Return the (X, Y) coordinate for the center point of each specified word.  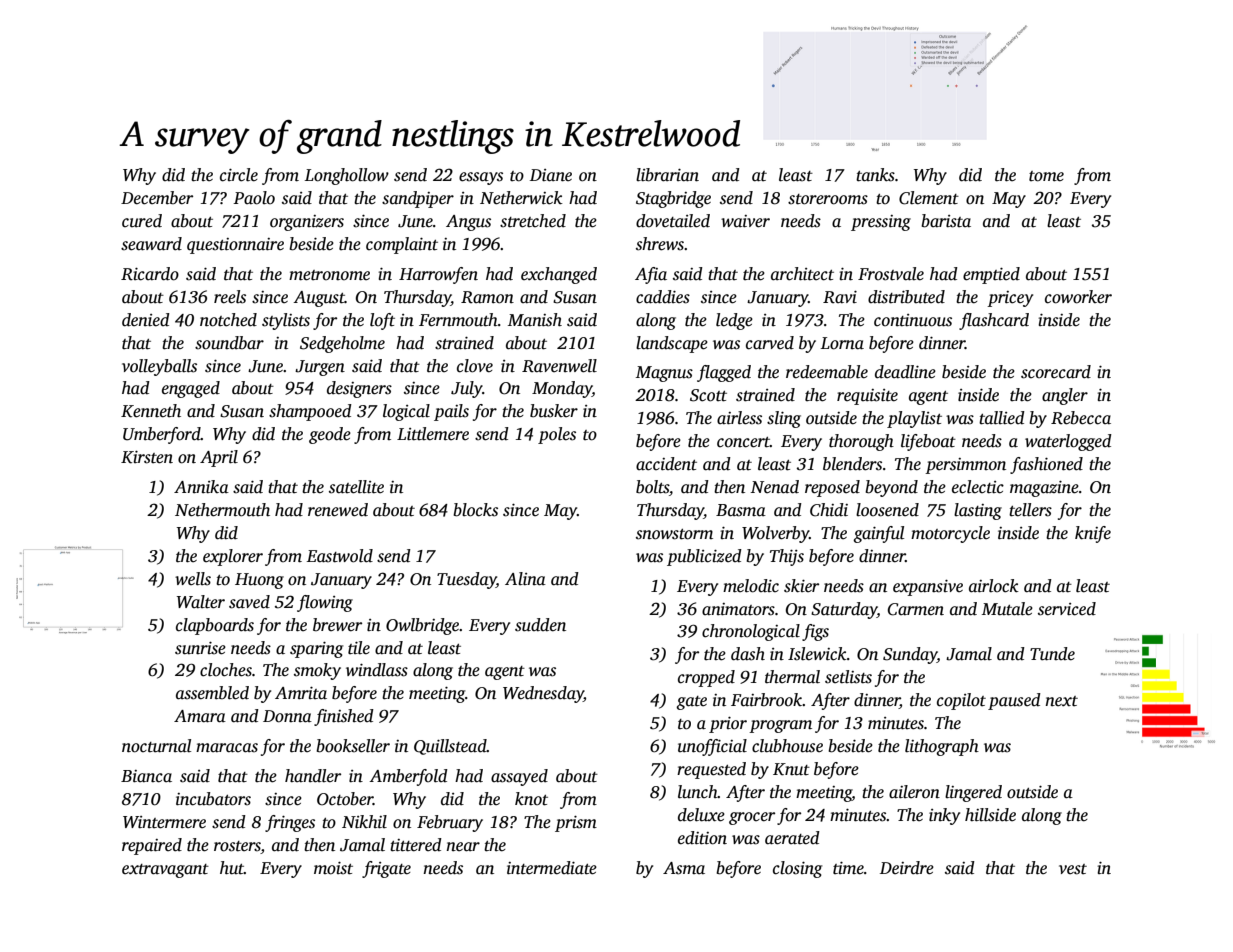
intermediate (552, 868)
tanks (875, 175)
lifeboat (928, 442)
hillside (990, 815)
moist (333, 868)
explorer (233, 557)
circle (239, 175)
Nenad (775, 487)
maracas (227, 748)
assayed (519, 777)
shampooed (310, 412)
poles (557, 435)
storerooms (828, 199)
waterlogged (1068, 442)
